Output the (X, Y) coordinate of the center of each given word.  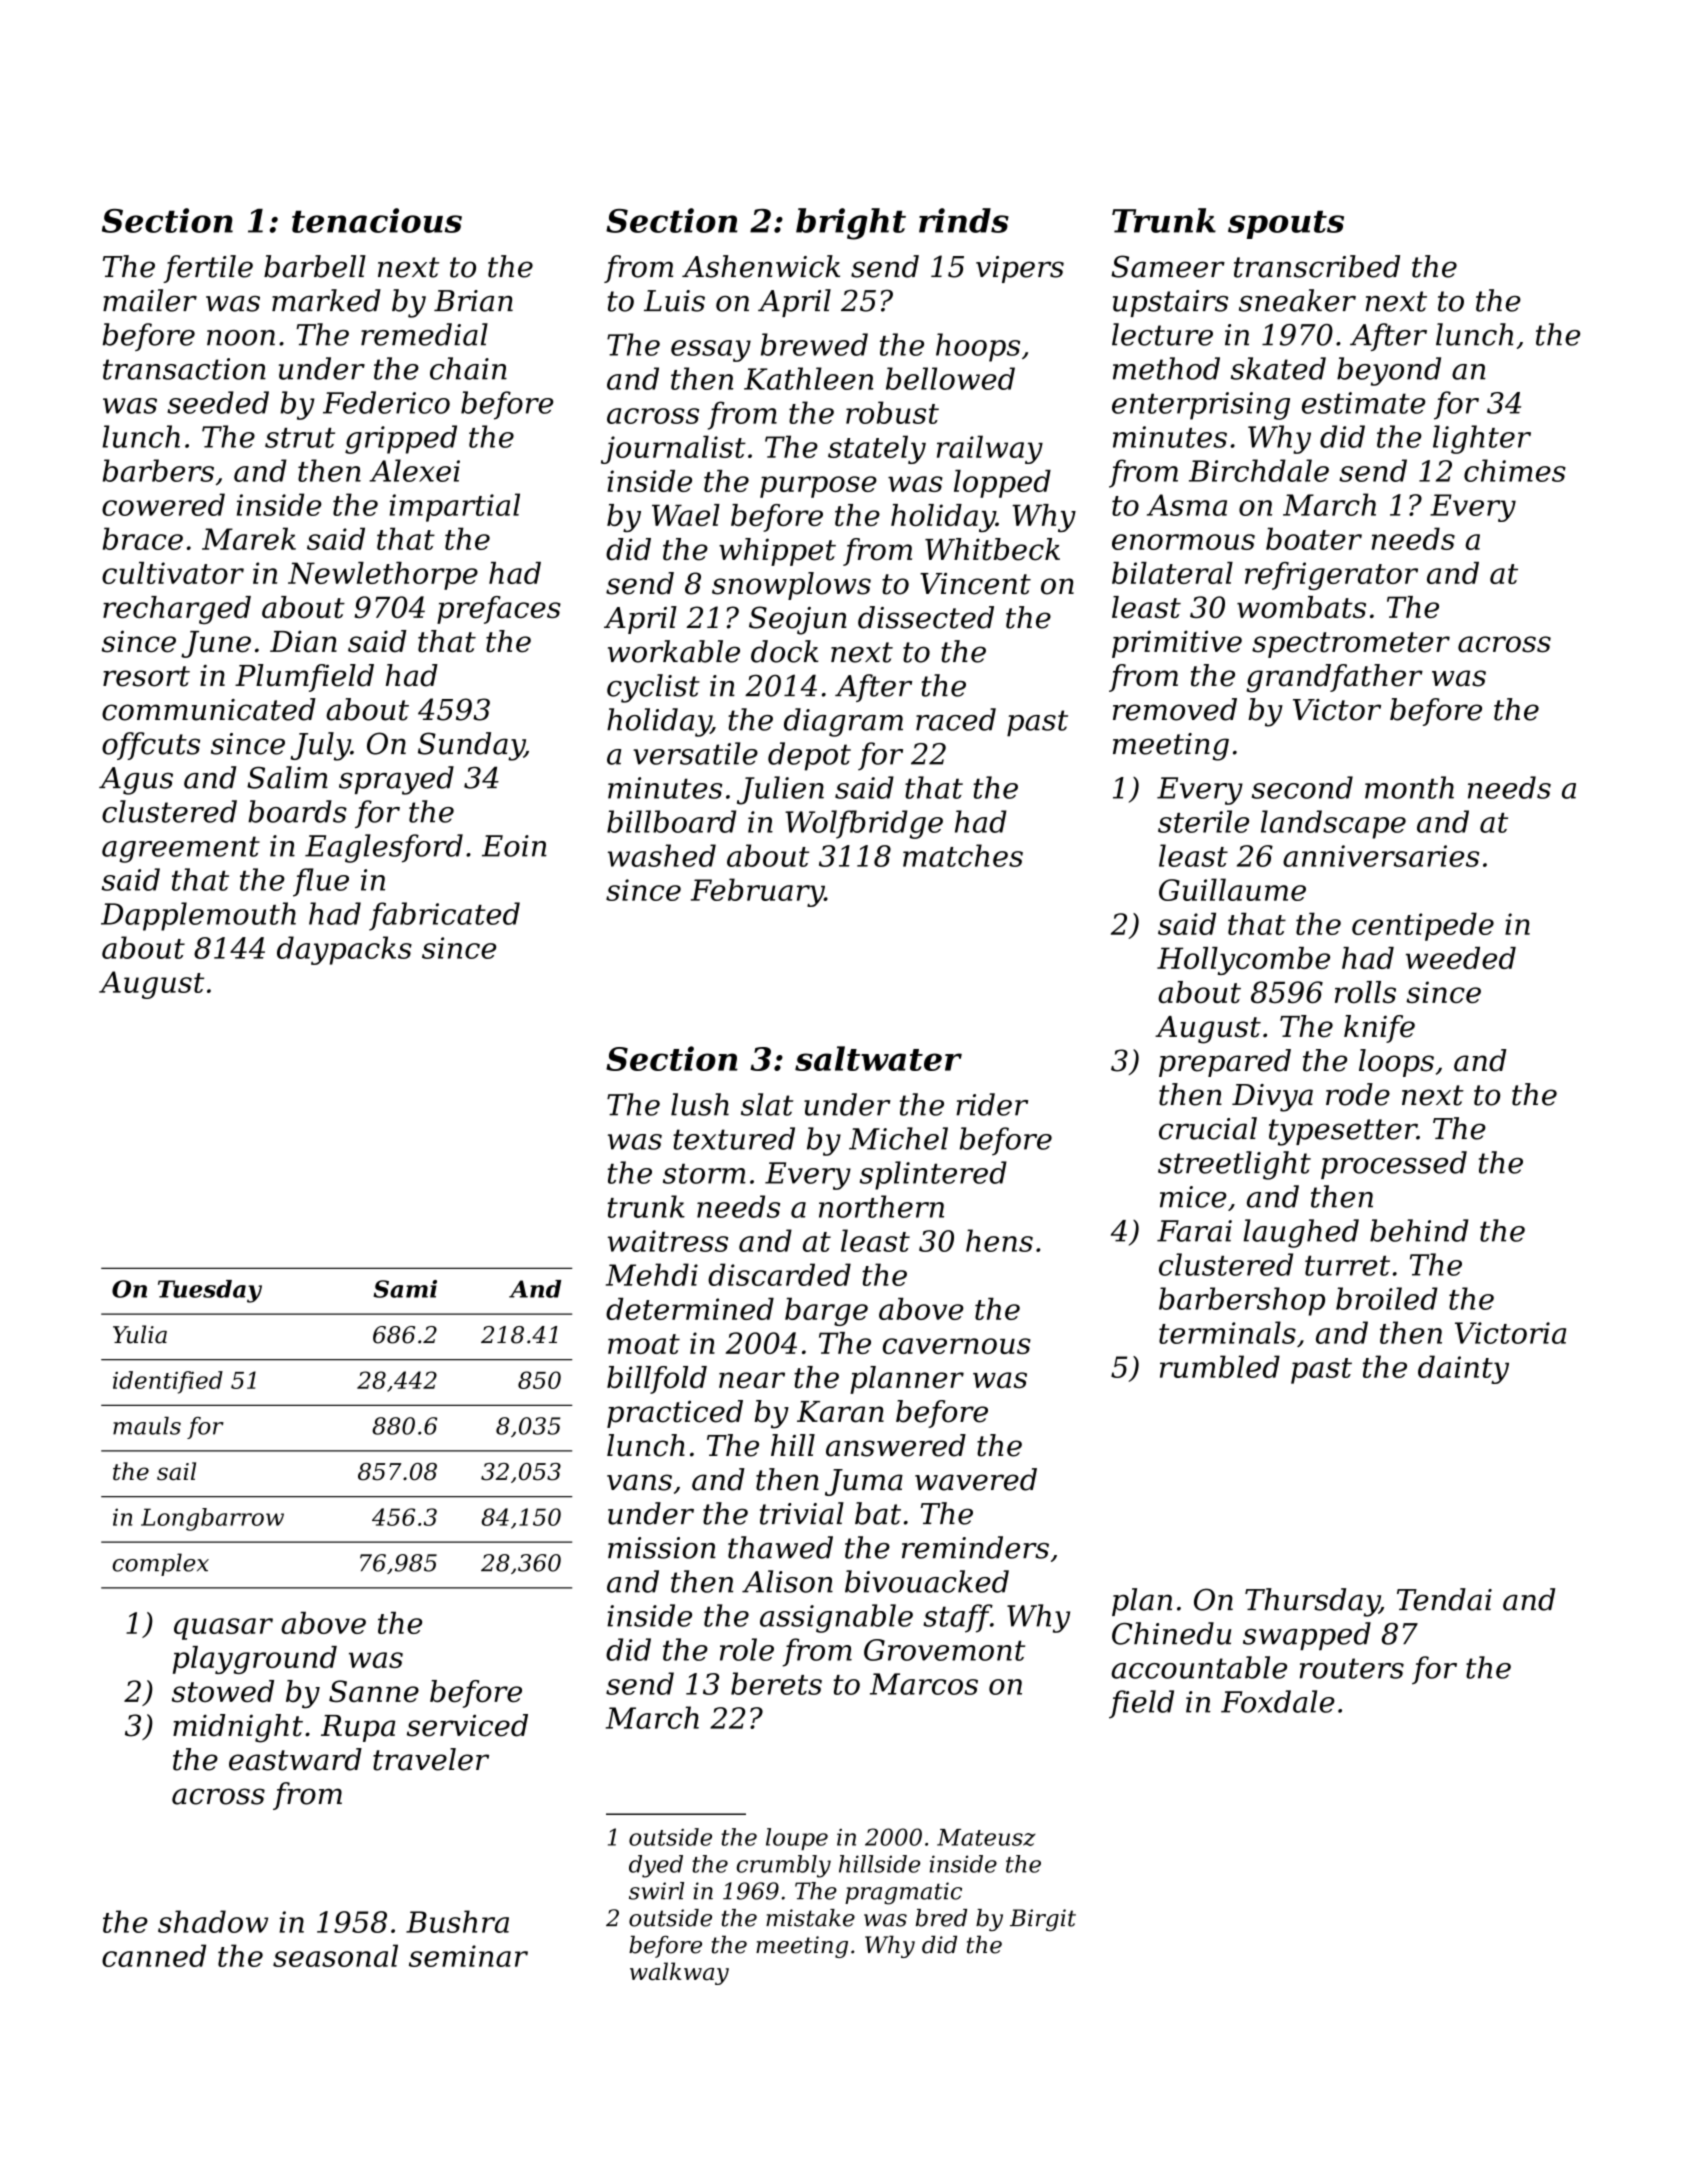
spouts (1286, 225)
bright (851, 224)
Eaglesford (384, 848)
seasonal (335, 1955)
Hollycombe (1243, 961)
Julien (780, 790)
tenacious (377, 220)
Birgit (1043, 1920)
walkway (679, 1973)
